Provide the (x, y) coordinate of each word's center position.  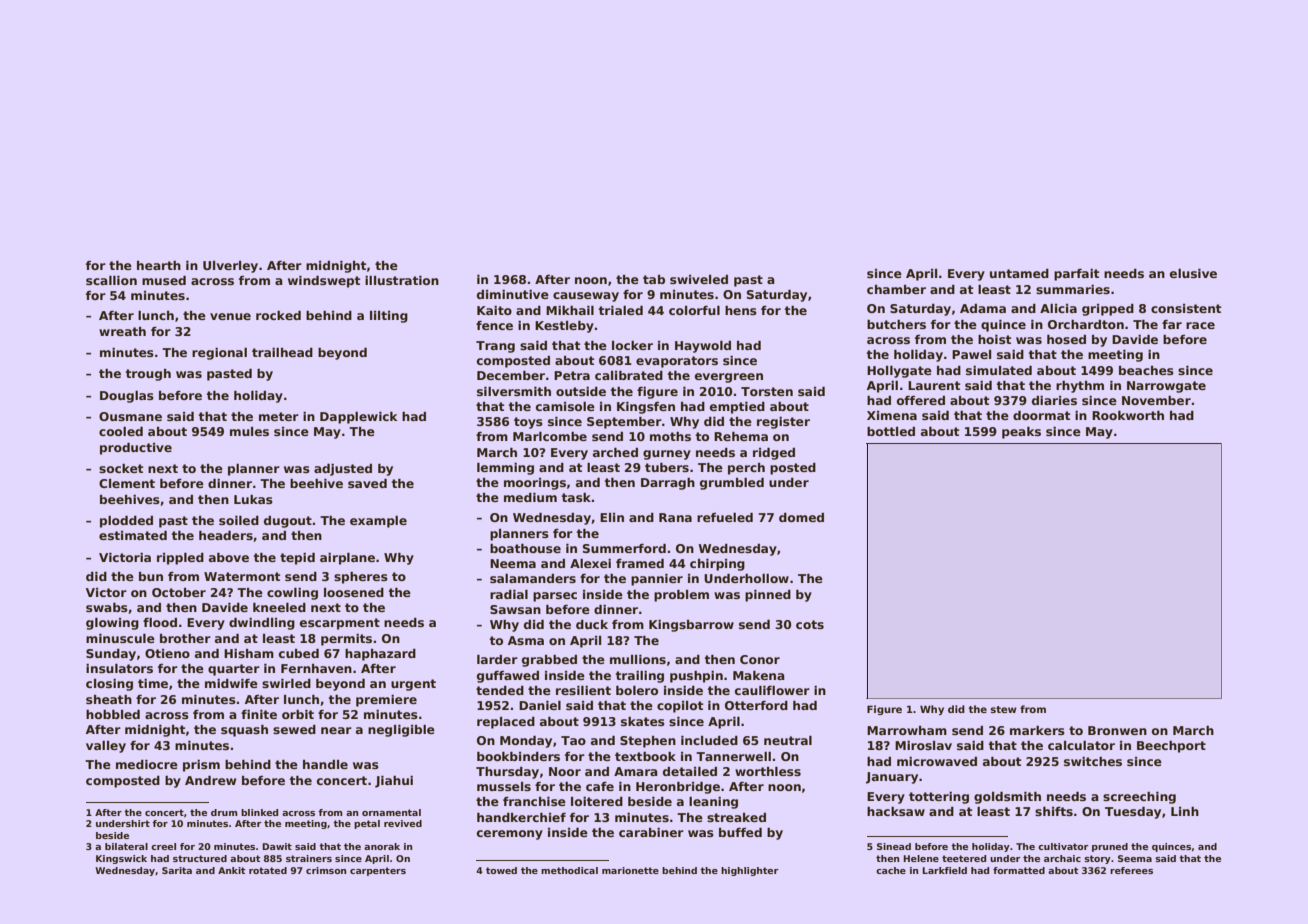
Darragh (668, 484)
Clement (127, 483)
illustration (402, 280)
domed (801, 517)
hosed (1066, 339)
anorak (382, 846)
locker (632, 345)
